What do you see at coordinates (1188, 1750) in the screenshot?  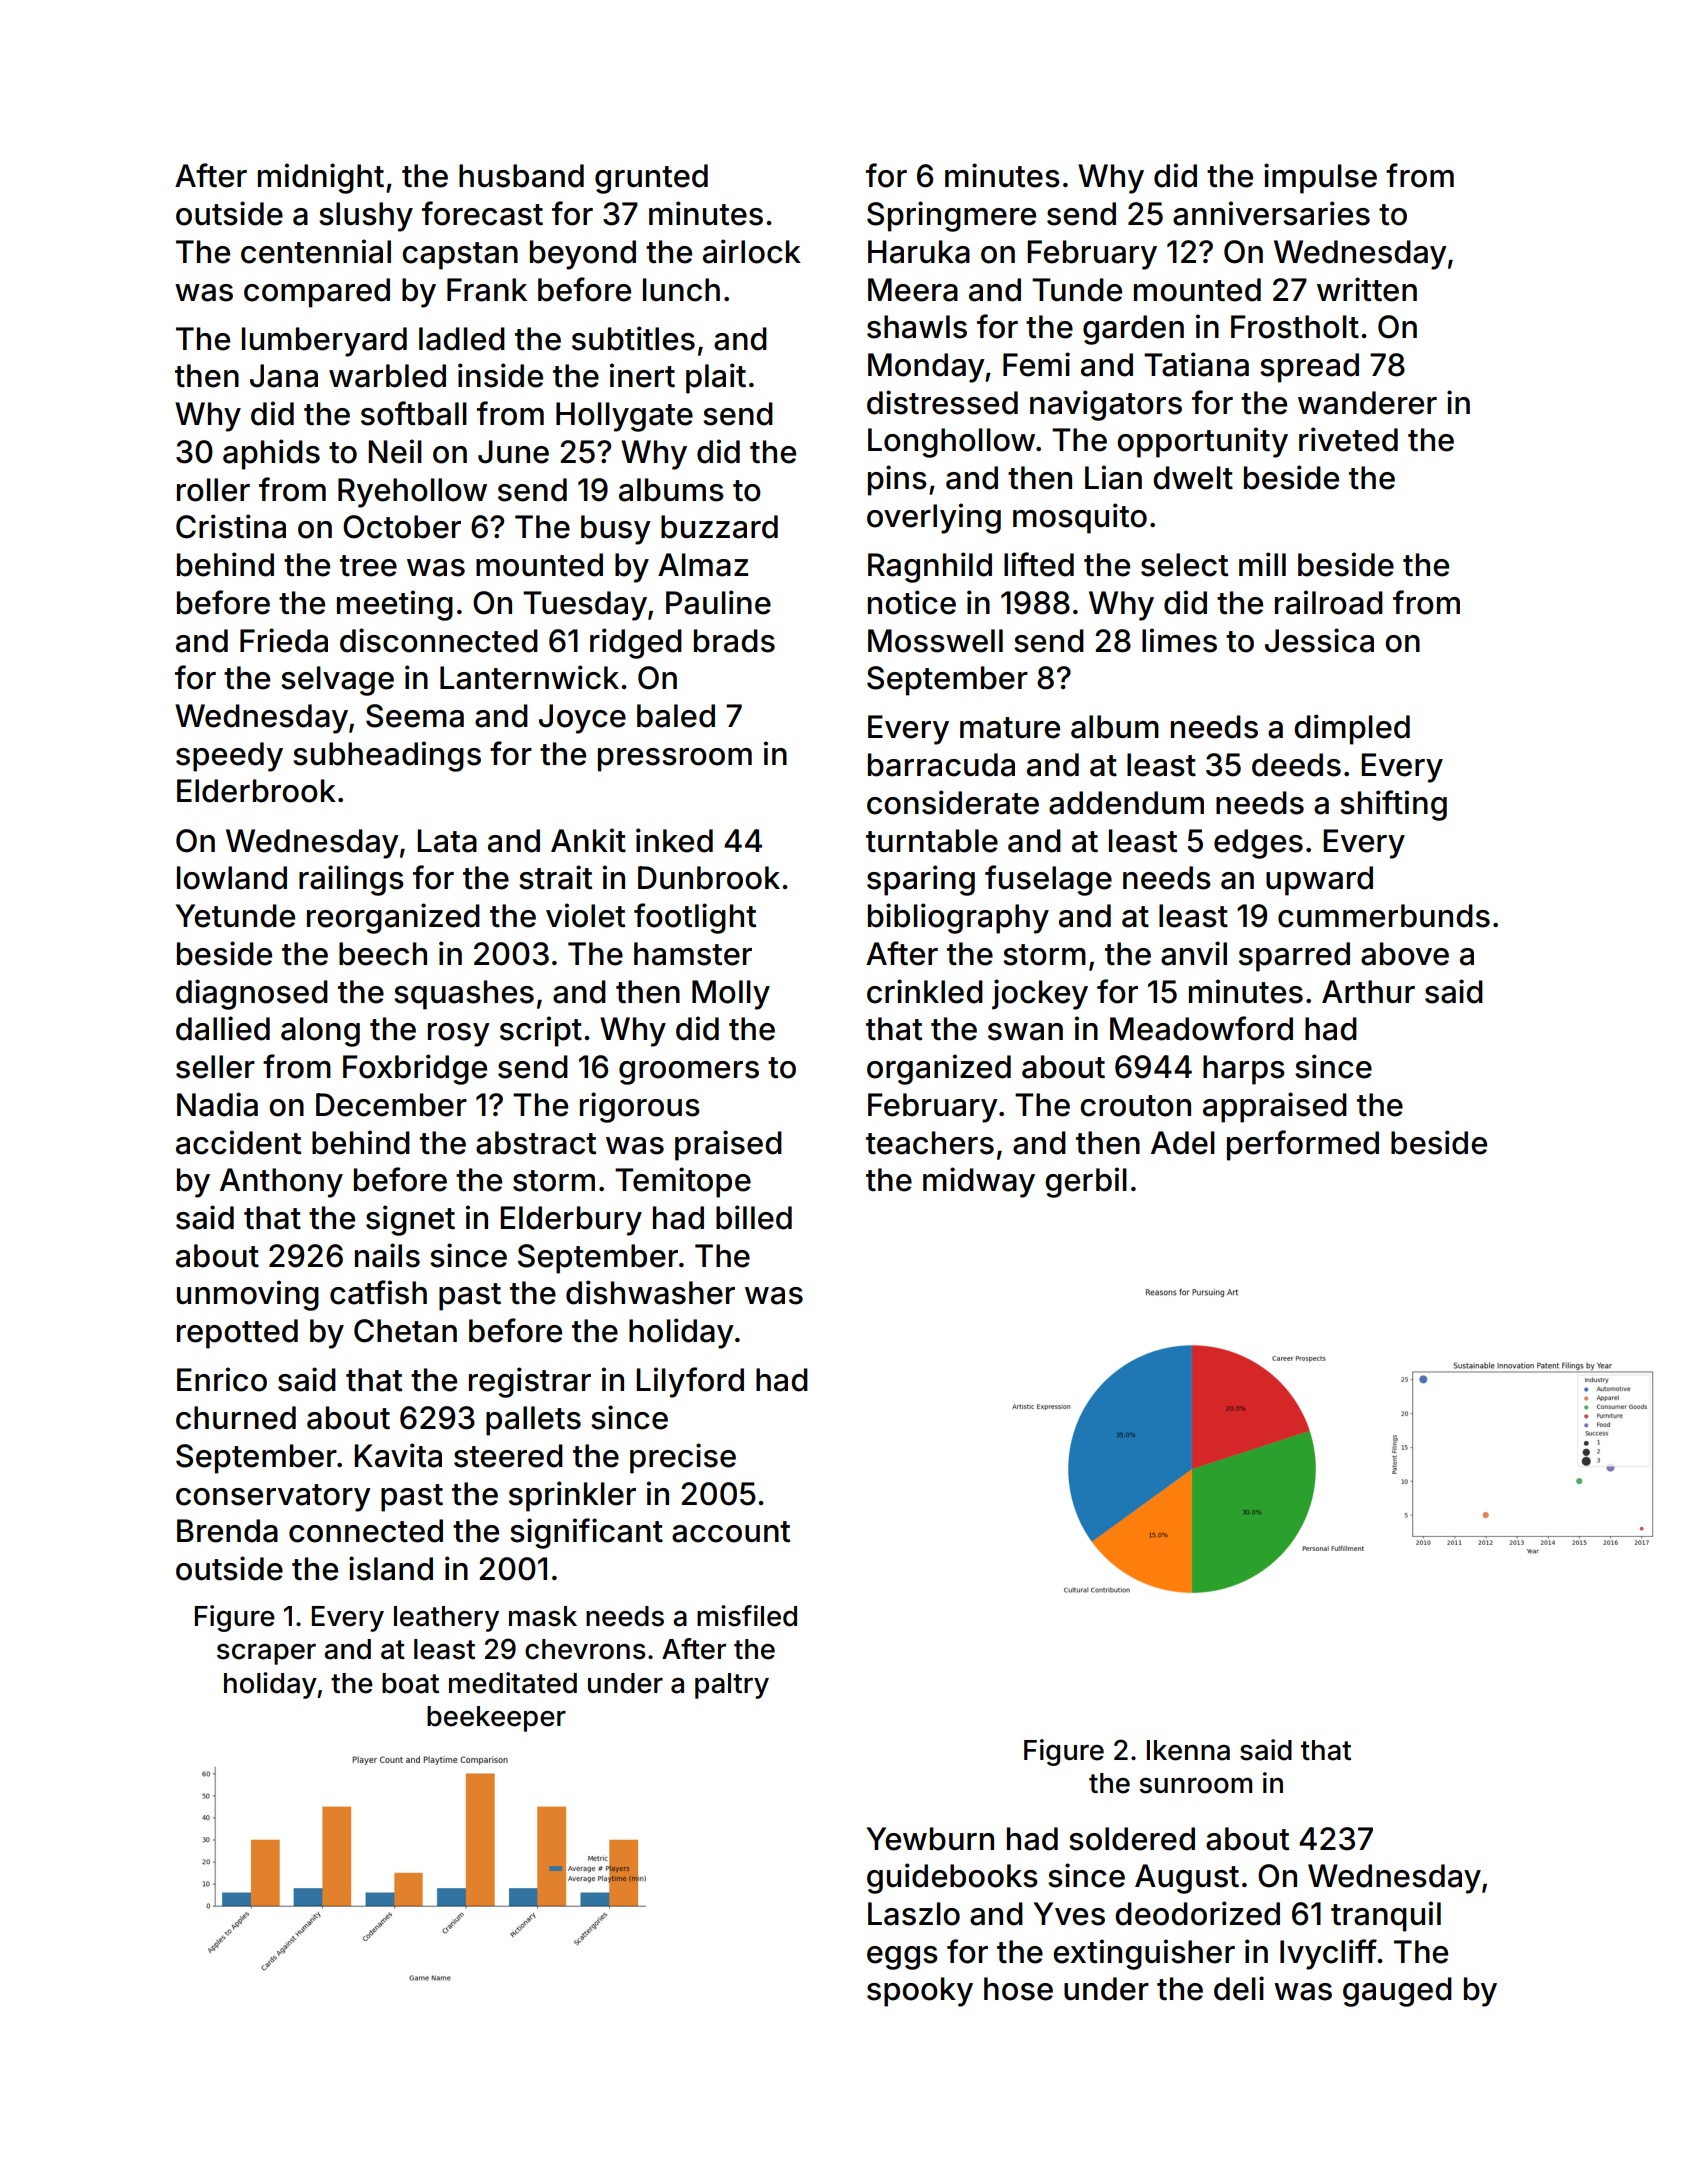 I see `Ikenna` at bounding box center [1188, 1750].
